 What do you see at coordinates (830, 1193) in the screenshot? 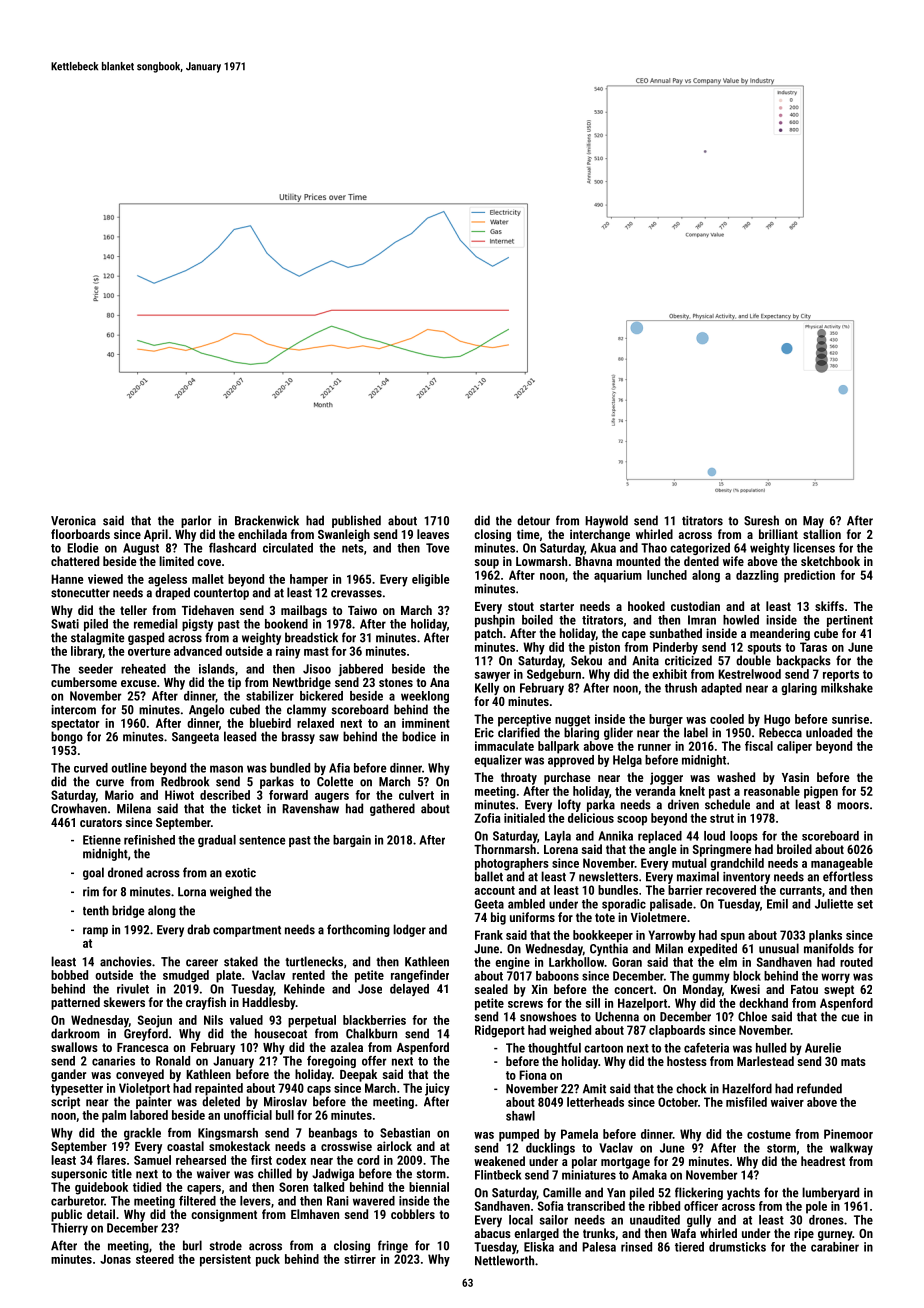
I see `lumberyard` at bounding box center [830, 1193].
